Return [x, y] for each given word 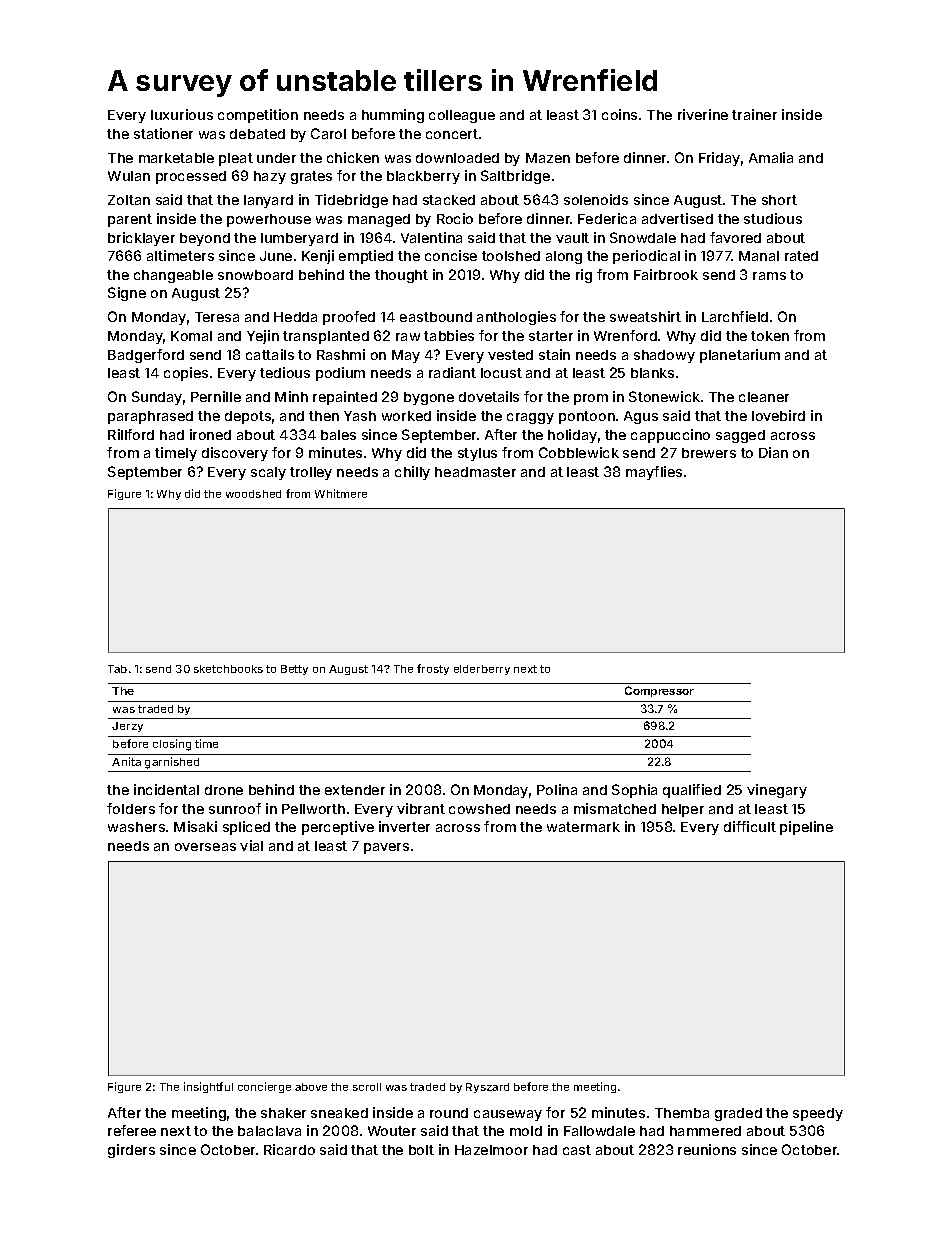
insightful [208, 1087]
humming [393, 116]
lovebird [778, 415]
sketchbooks [228, 669]
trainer [754, 114]
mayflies [654, 473]
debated [257, 134]
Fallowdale [599, 1131]
